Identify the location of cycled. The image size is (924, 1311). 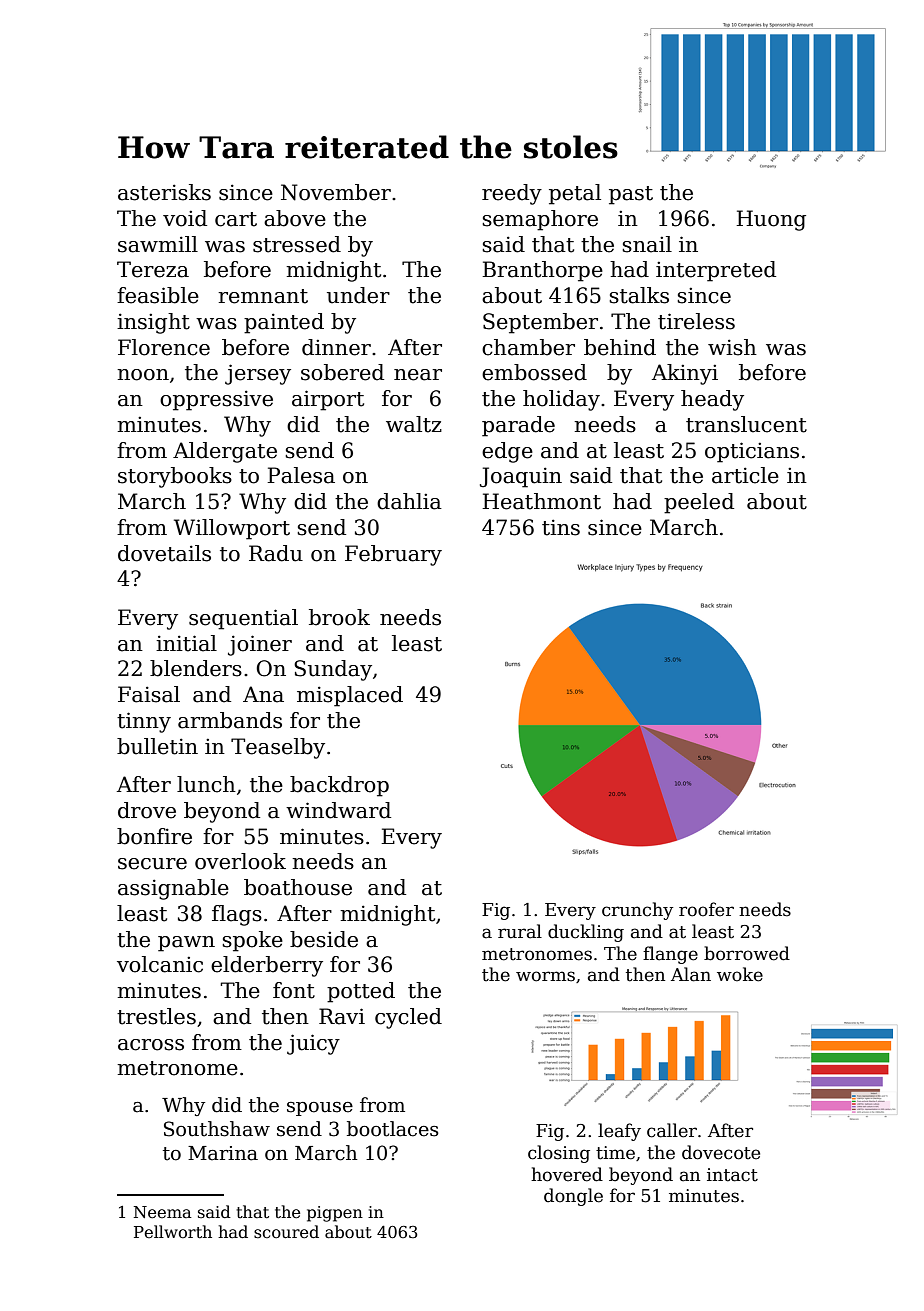
(408, 1018).
